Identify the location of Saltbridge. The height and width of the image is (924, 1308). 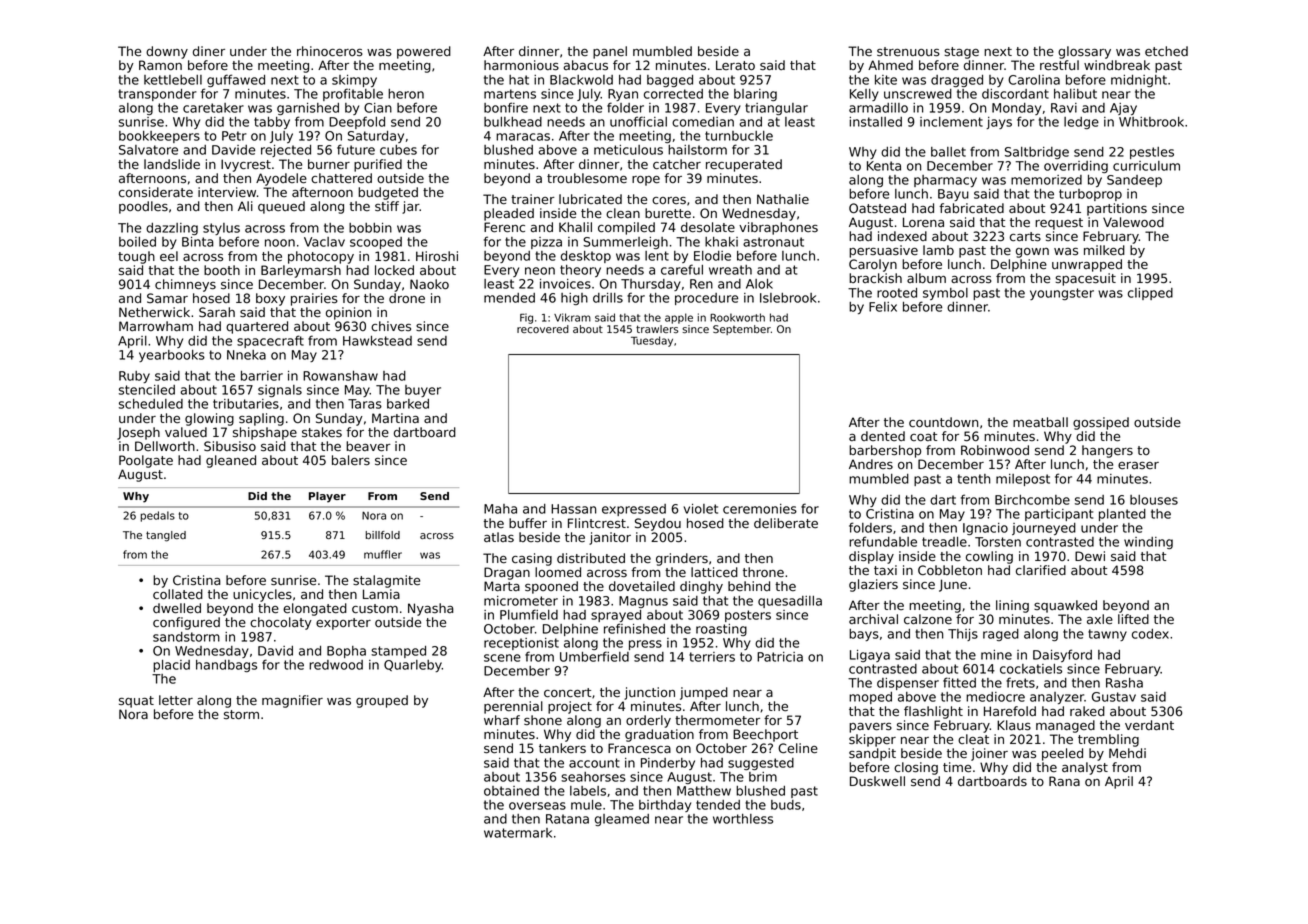
(1037, 153).
